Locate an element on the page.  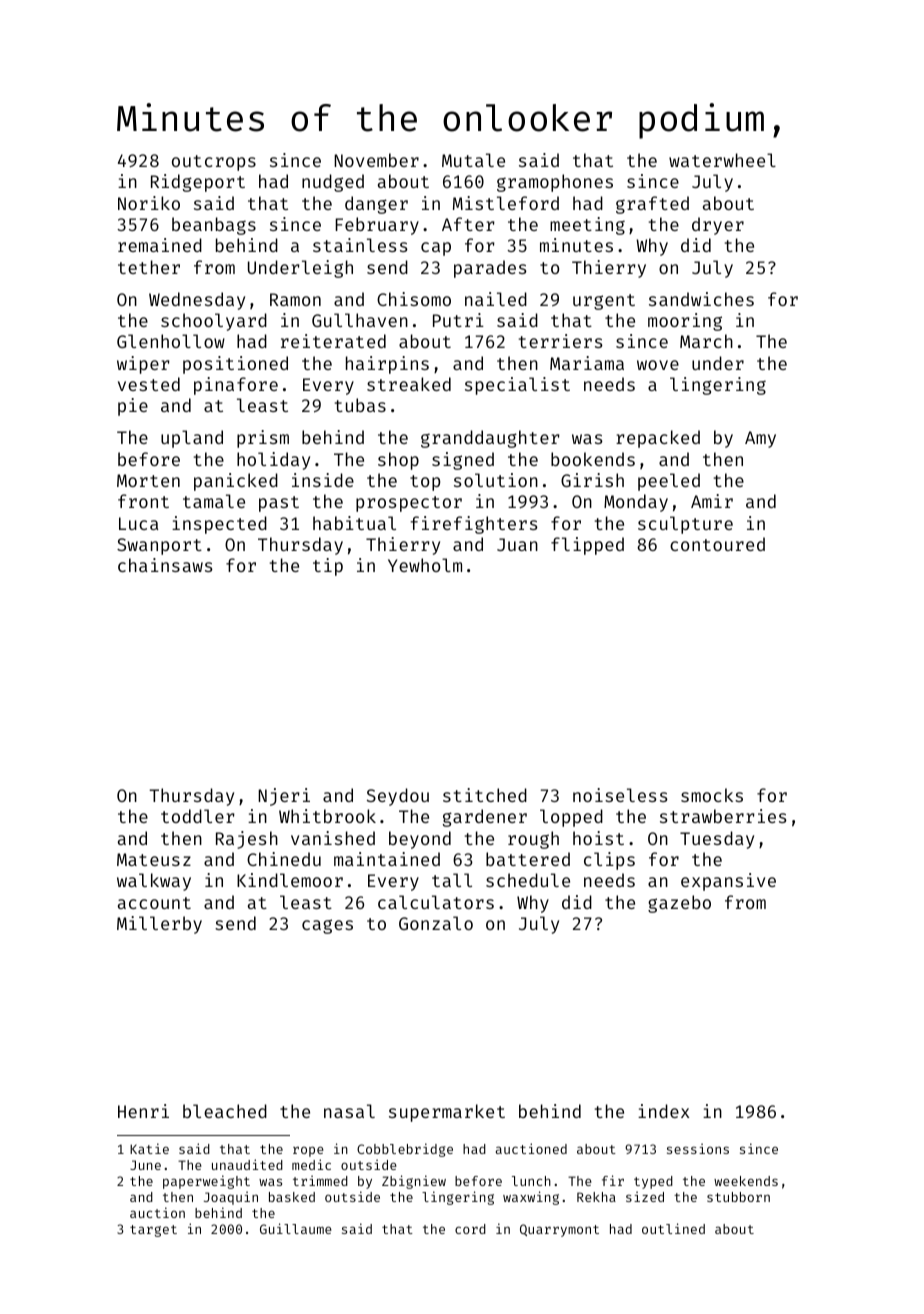
Juan is located at coordinates (517, 544).
